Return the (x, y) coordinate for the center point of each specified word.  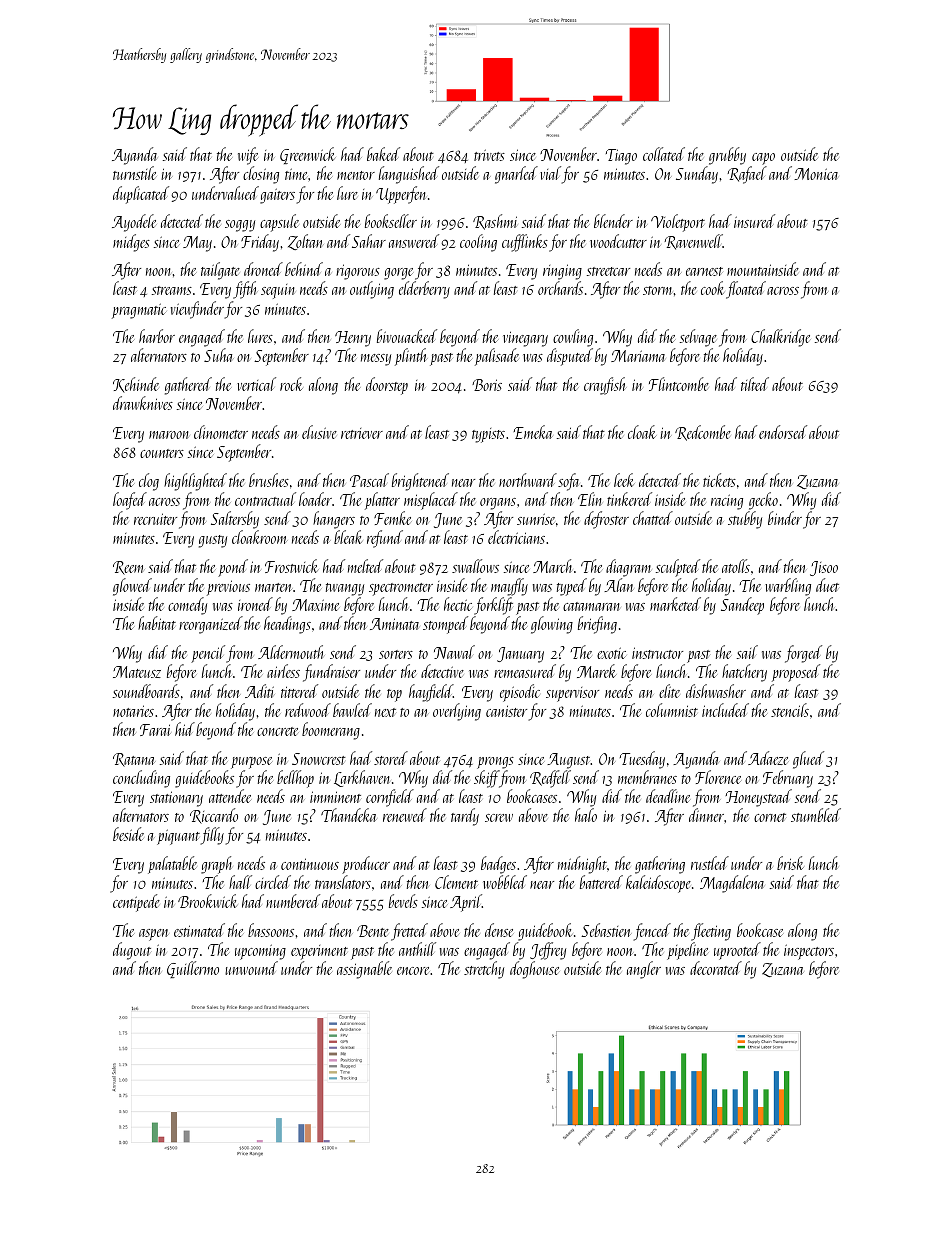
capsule (279, 223)
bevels (403, 901)
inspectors (809, 952)
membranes (647, 777)
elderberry (424, 290)
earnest (704, 271)
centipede (136, 903)
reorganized (211, 625)
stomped (445, 625)
